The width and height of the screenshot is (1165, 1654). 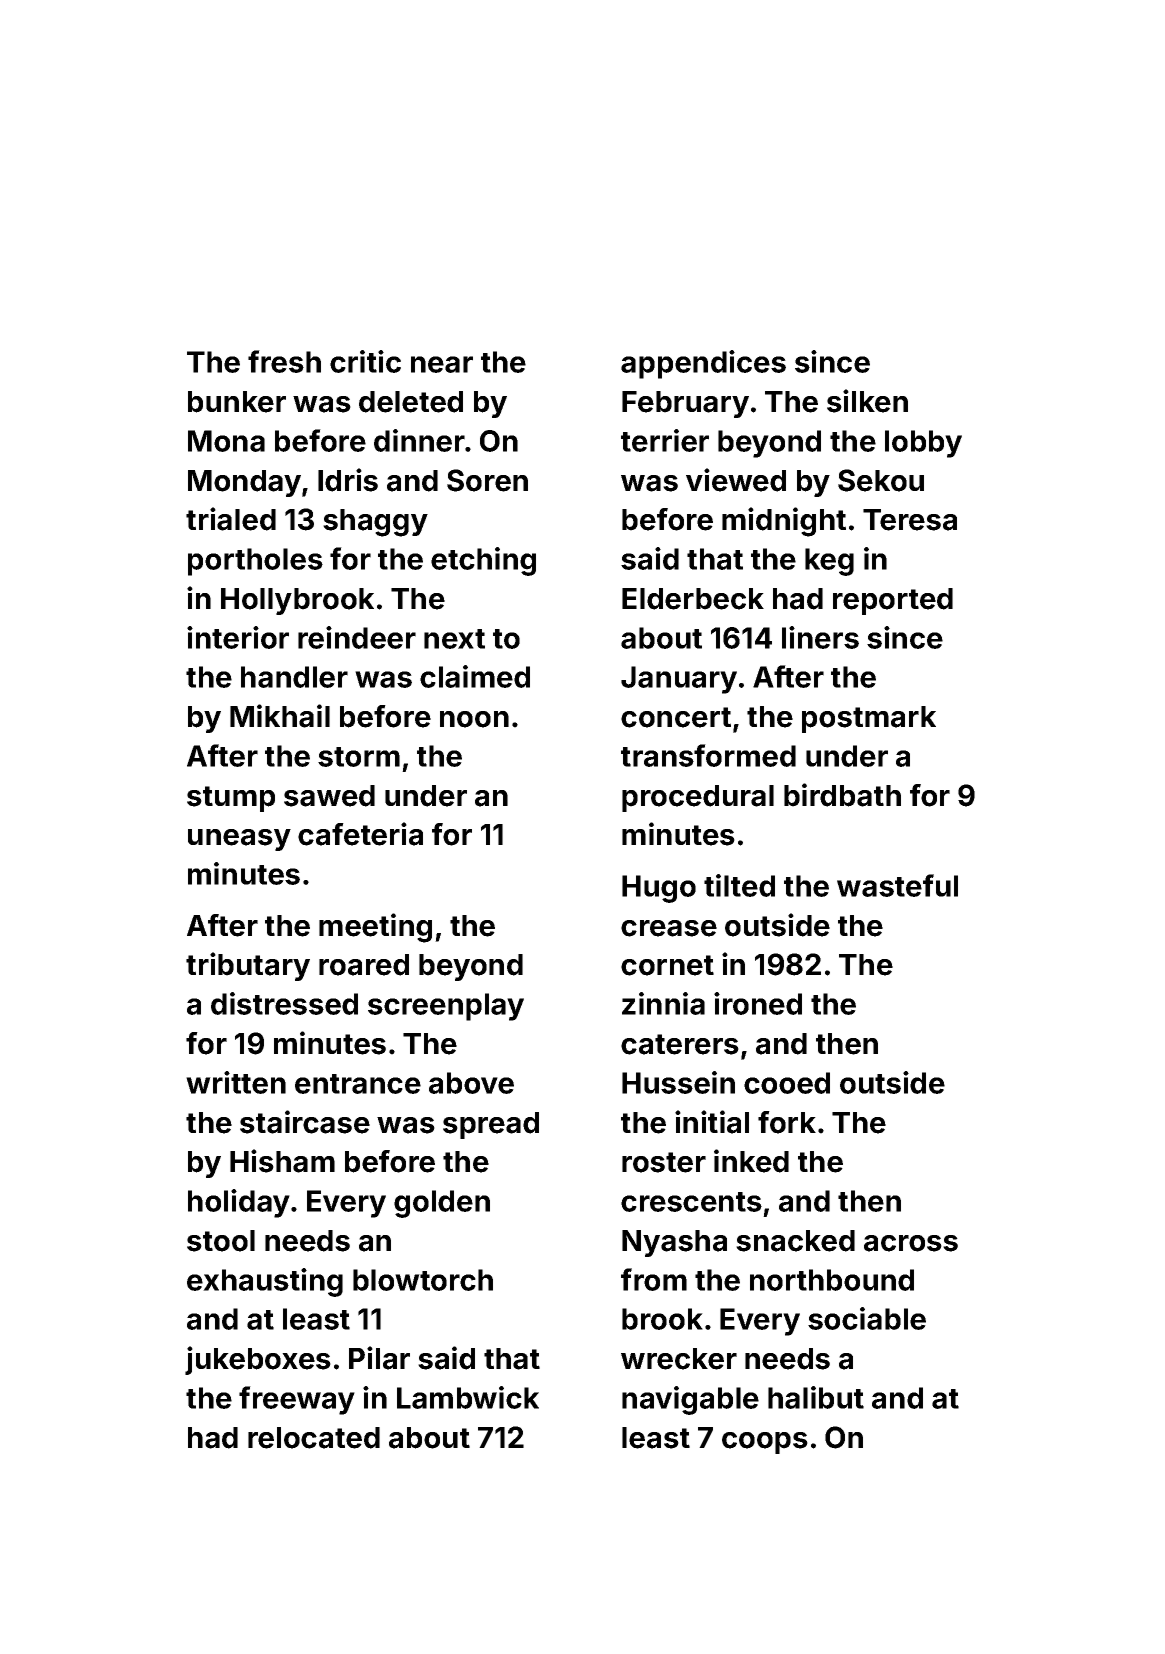 What do you see at coordinates (442, 364) in the screenshot?
I see `near` at bounding box center [442, 364].
